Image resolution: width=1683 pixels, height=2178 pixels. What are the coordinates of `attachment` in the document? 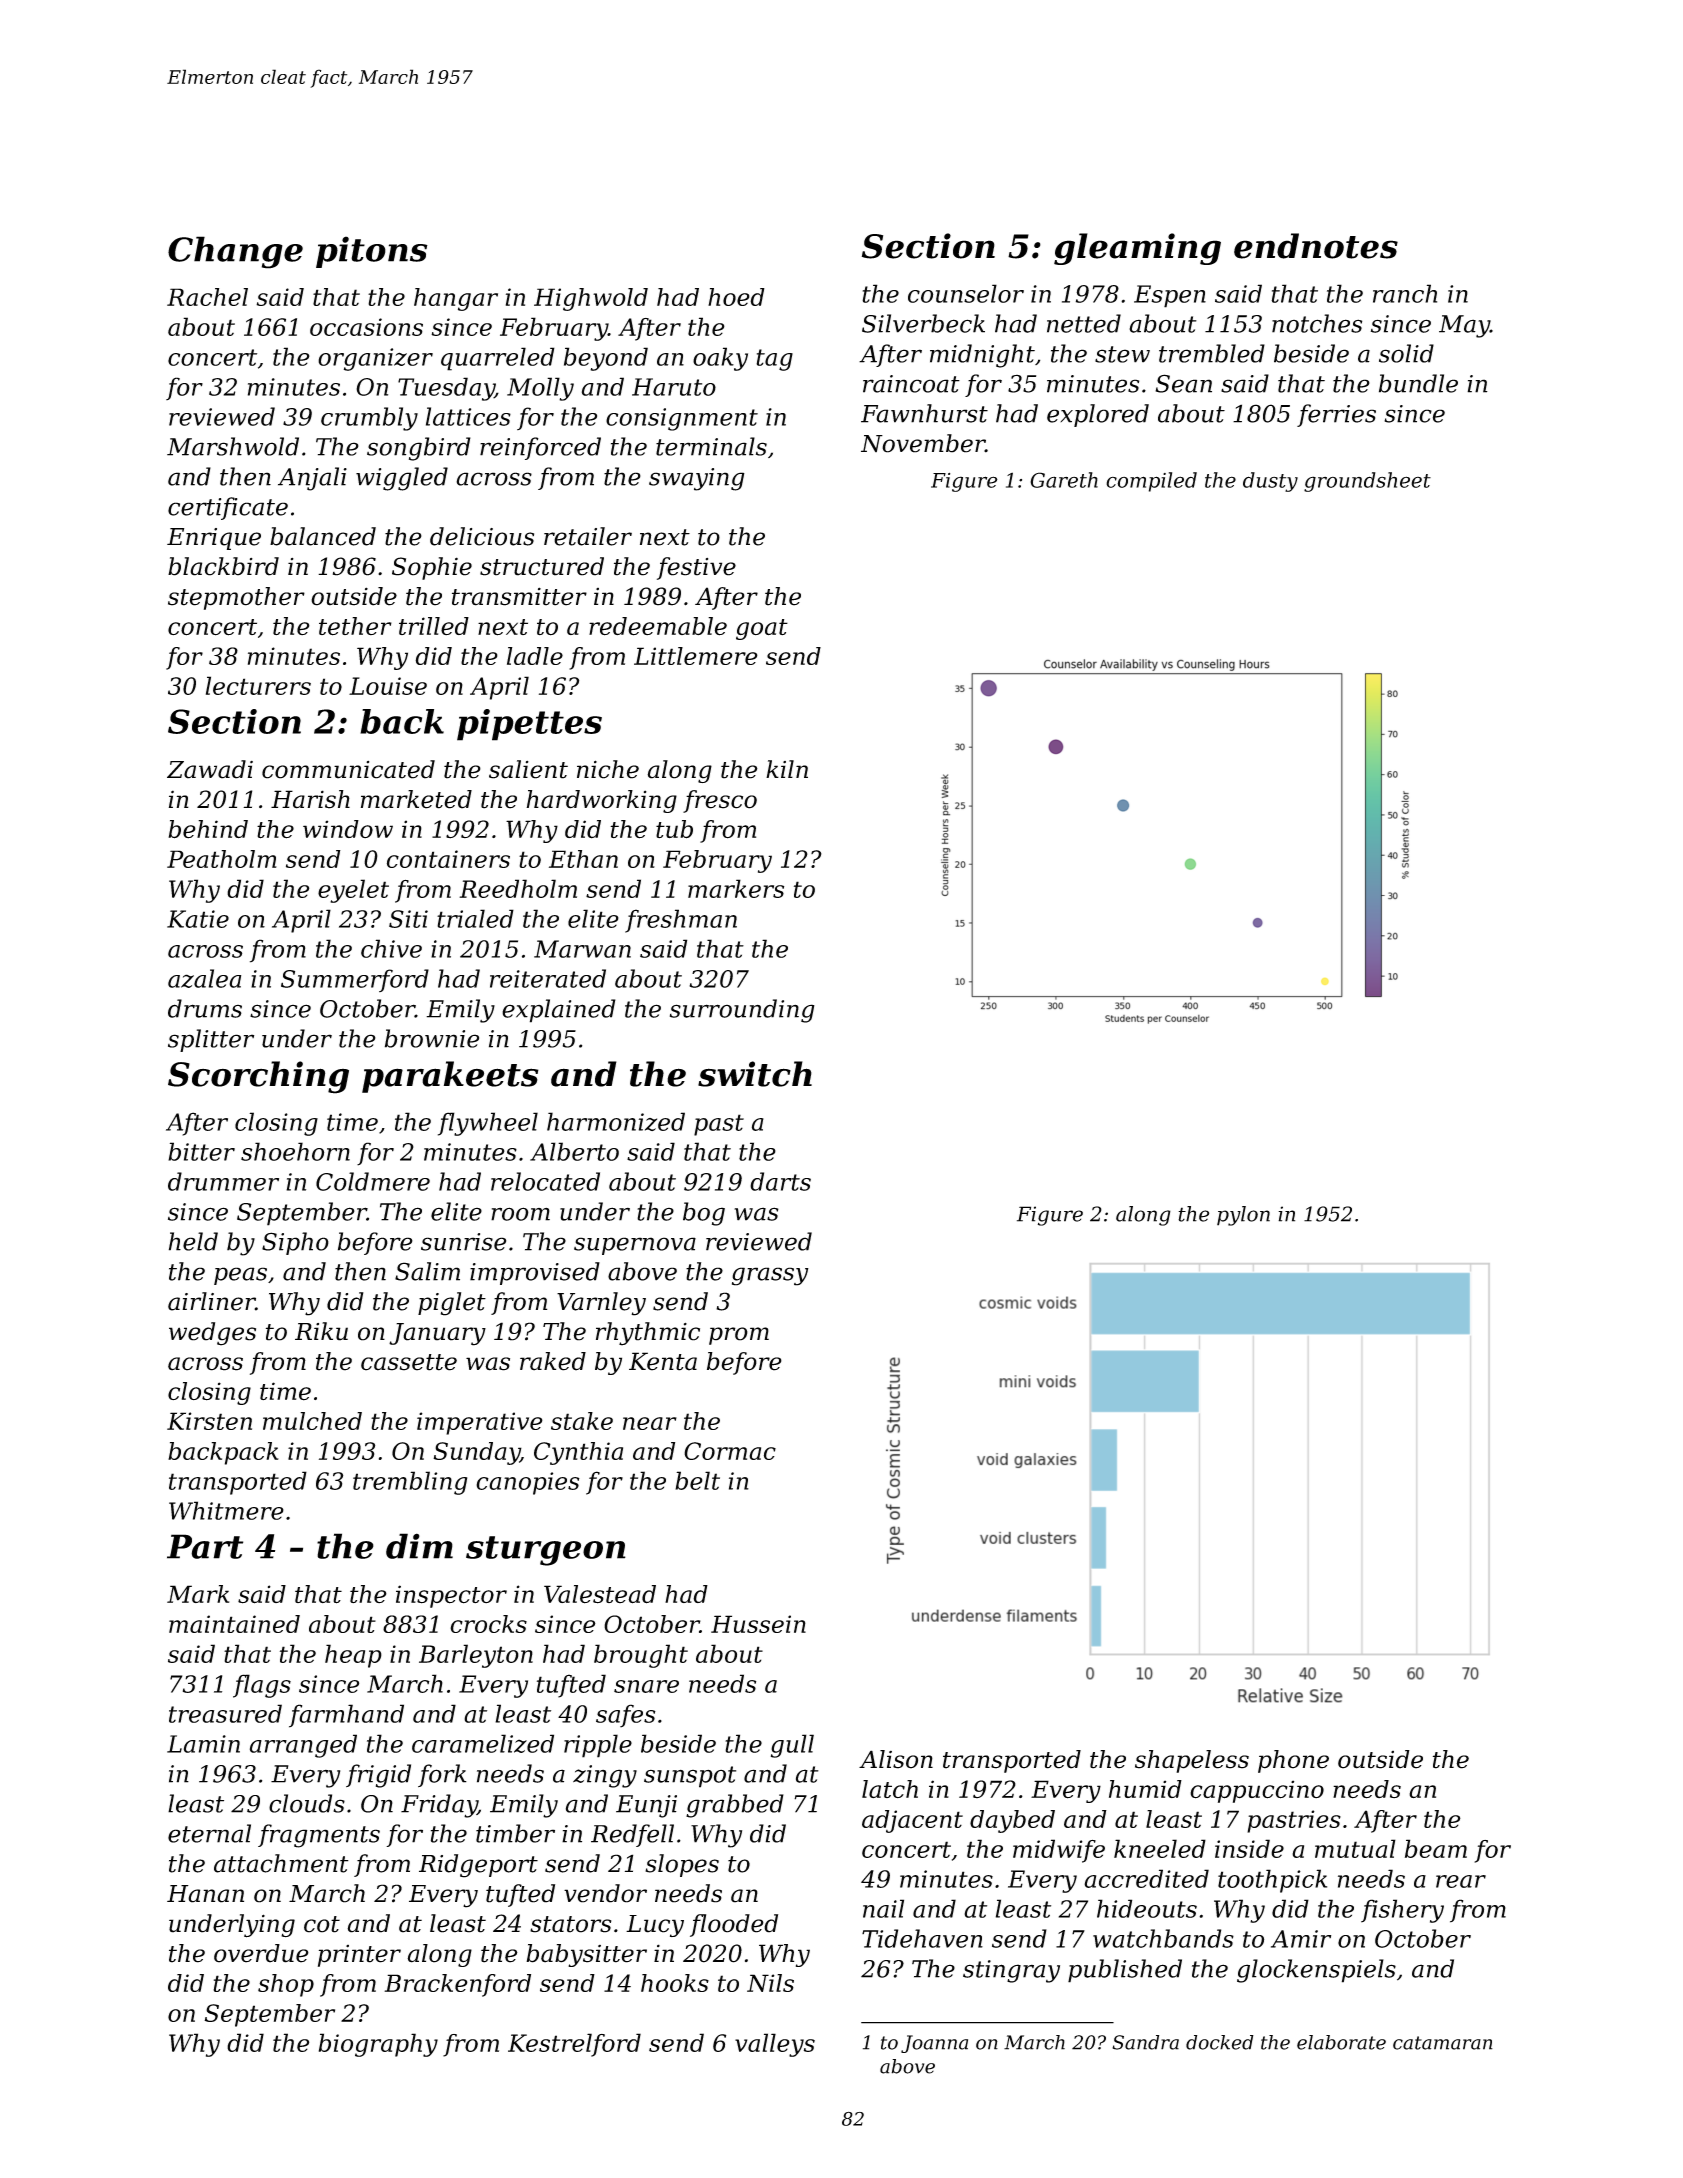 It's located at (281, 1863).
